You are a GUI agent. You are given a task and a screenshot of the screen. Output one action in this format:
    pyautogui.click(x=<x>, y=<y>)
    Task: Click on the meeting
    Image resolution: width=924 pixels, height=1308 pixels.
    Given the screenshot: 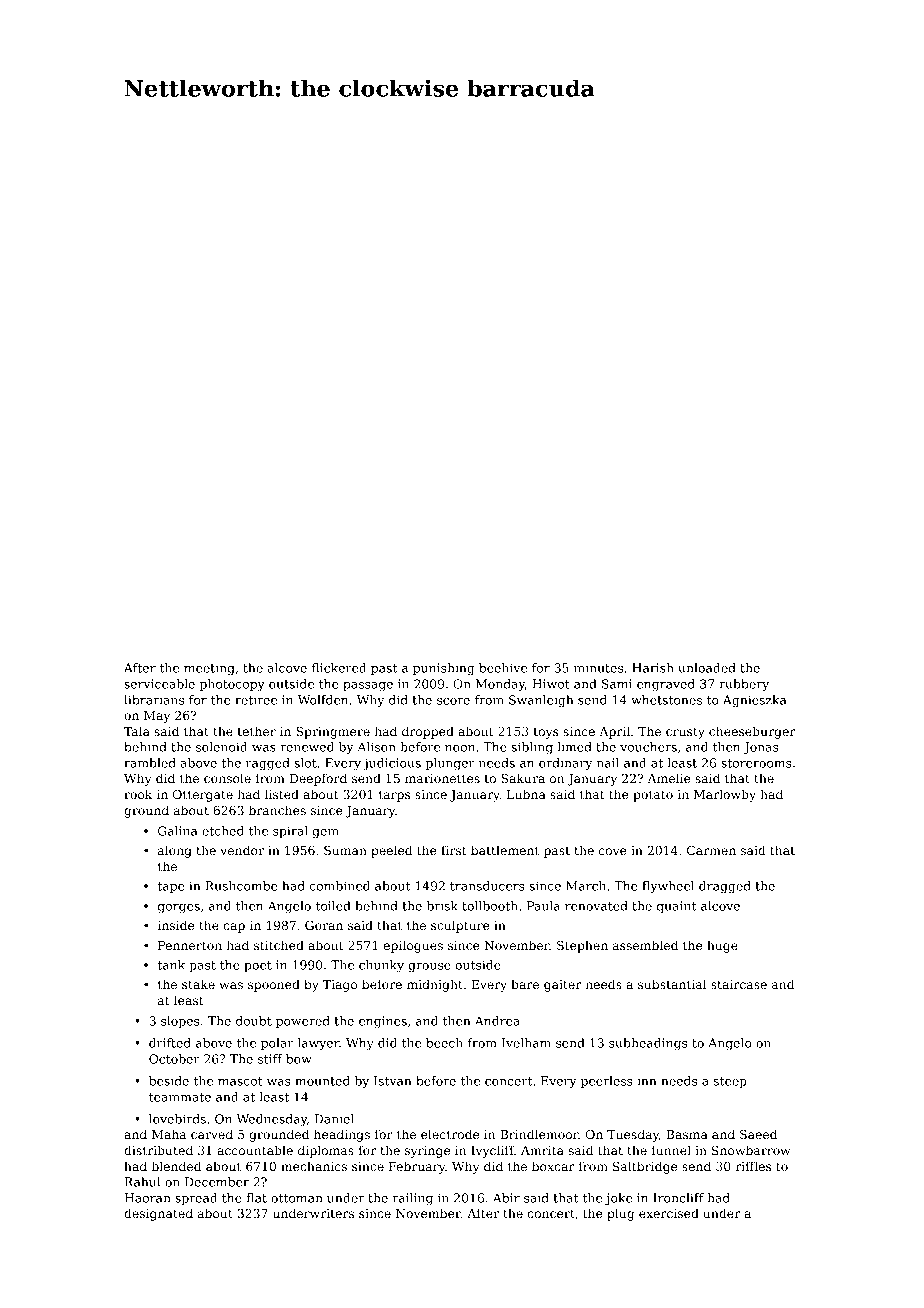 What is the action you would take?
    pyautogui.click(x=209, y=669)
